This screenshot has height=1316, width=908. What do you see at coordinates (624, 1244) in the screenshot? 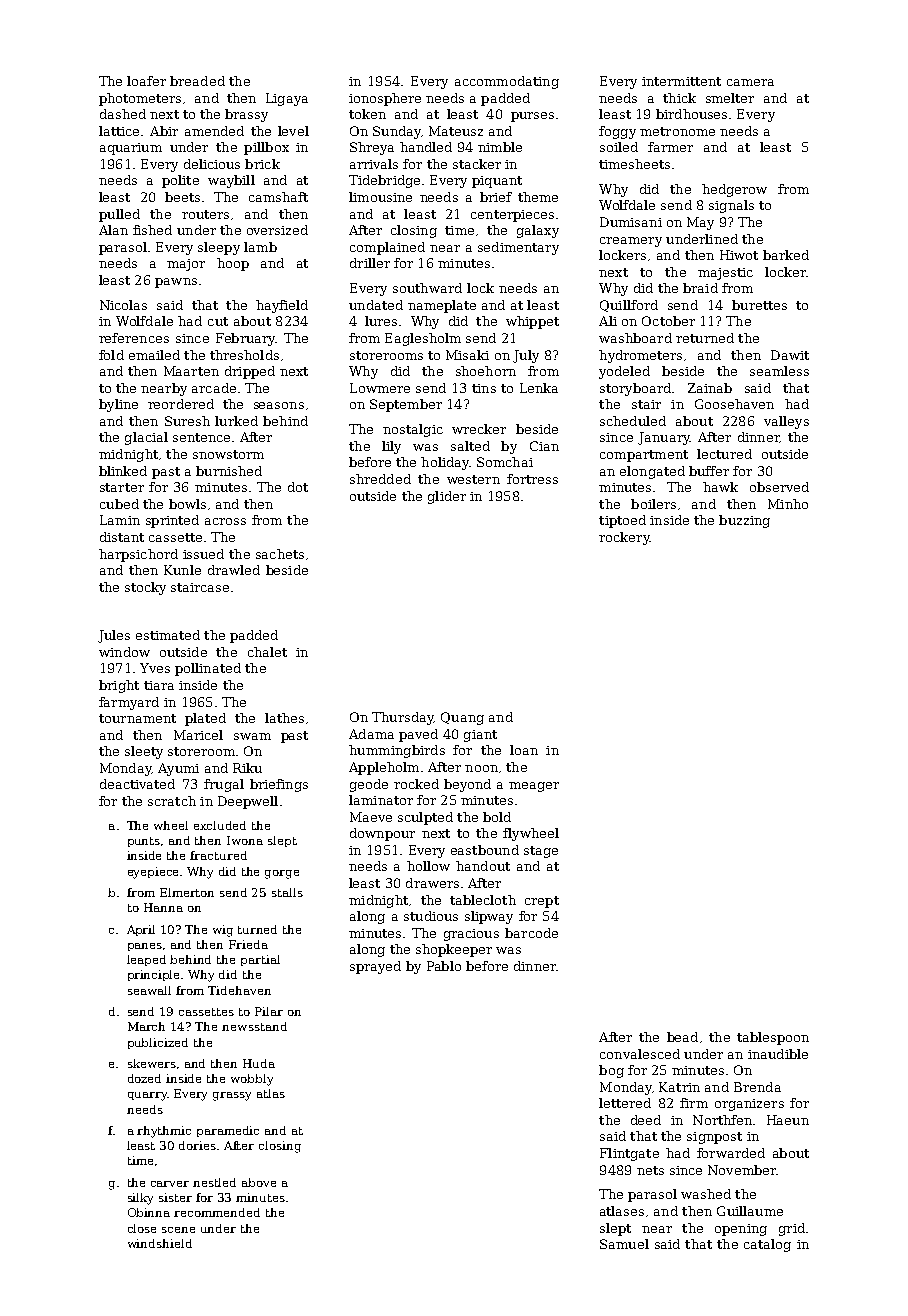
I see `Samuel` at bounding box center [624, 1244].
